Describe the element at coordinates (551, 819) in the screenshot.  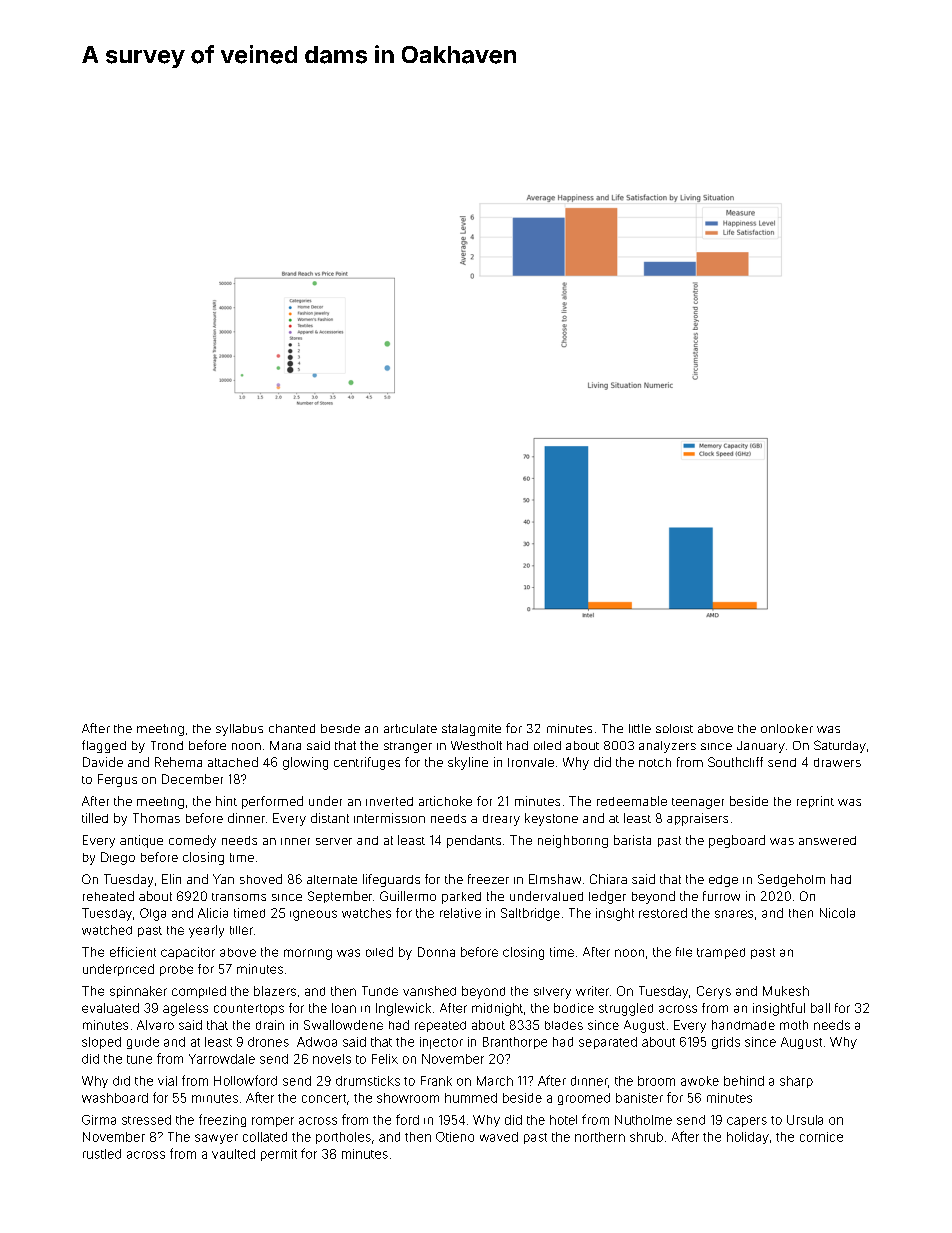
I see `keystone` at that location.
